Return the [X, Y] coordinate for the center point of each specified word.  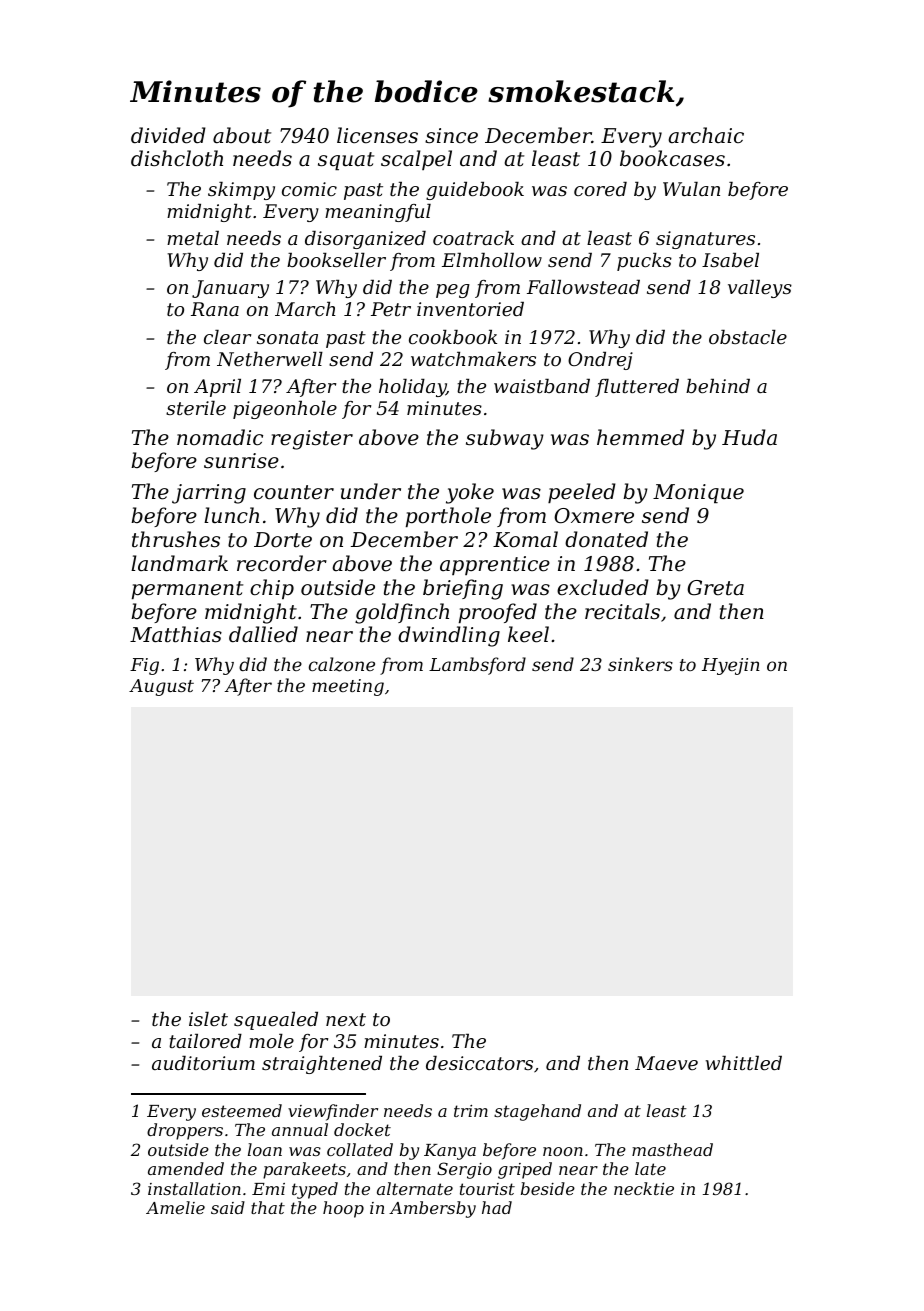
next [346, 1019]
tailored [205, 1041]
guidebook [475, 191]
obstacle [748, 337]
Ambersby [432, 1209]
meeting [348, 687]
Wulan [691, 189]
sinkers [640, 664]
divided [168, 135]
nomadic [220, 437]
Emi [268, 1189]
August [161, 687]
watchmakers [473, 359]
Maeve [666, 1063]
